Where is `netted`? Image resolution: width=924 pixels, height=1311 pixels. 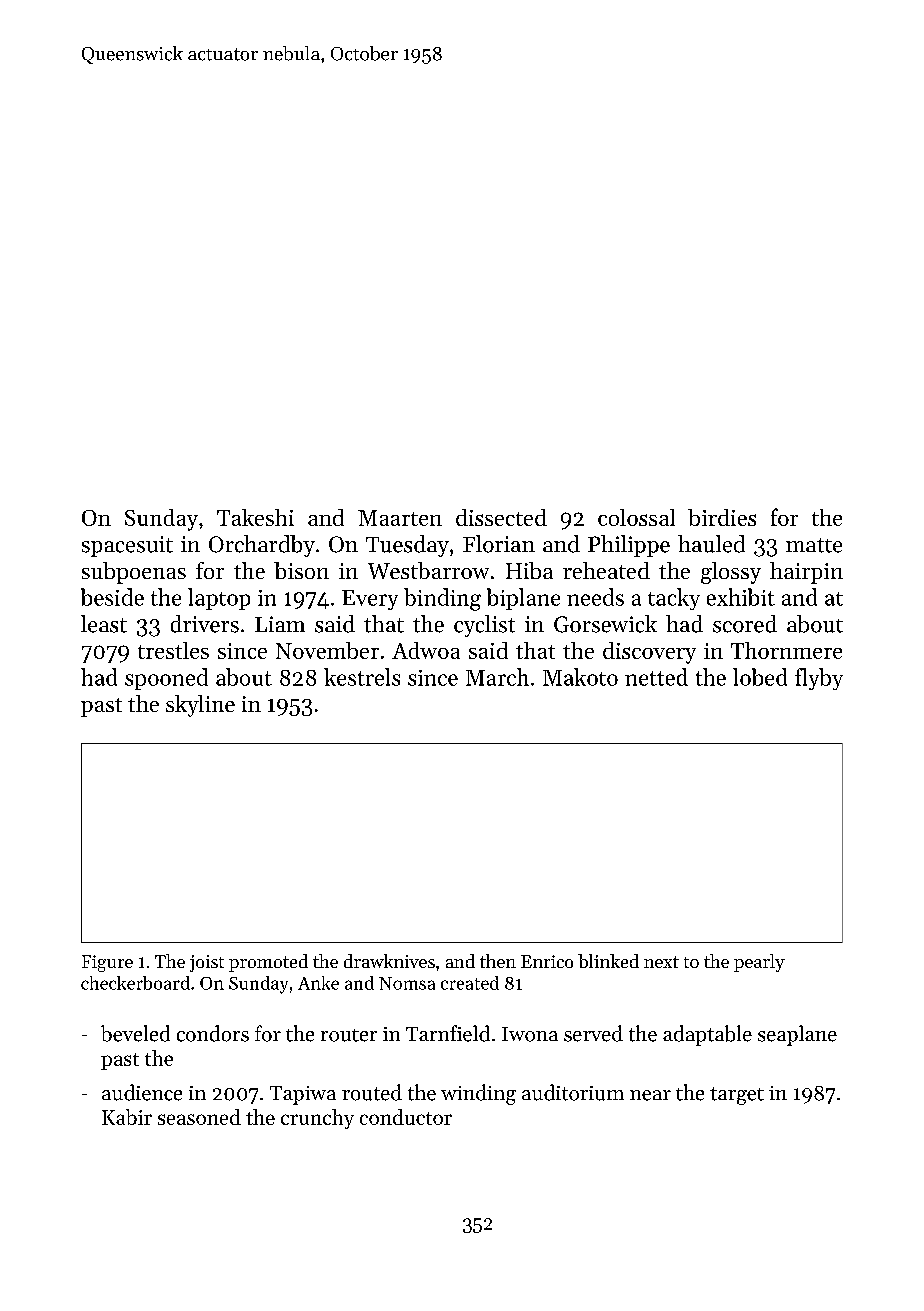
netted is located at coordinates (656, 677).
